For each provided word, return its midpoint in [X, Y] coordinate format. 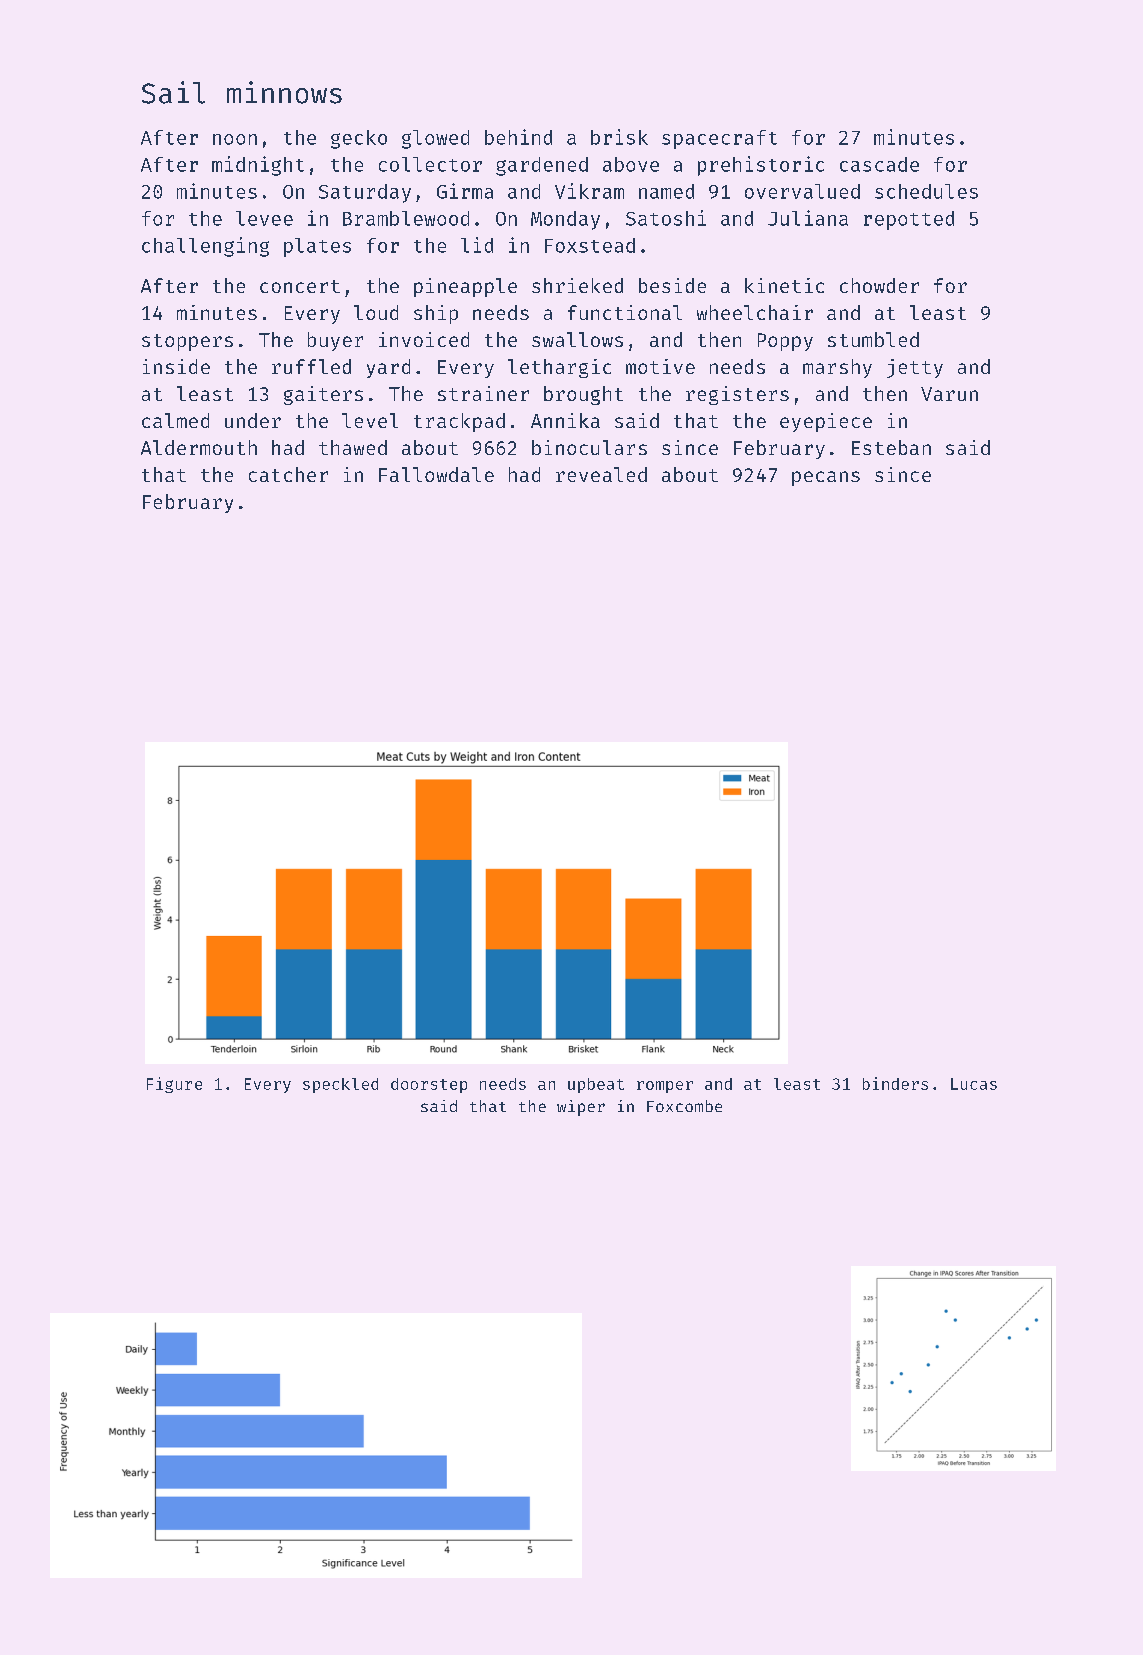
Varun [949, 394]
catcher [288, 474]
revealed [601, 474]
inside [176, 366]
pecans [826, 478]
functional [625, 312]
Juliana [808, 218]
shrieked [577, 285]
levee [264, 218]
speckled [340, 1085]
